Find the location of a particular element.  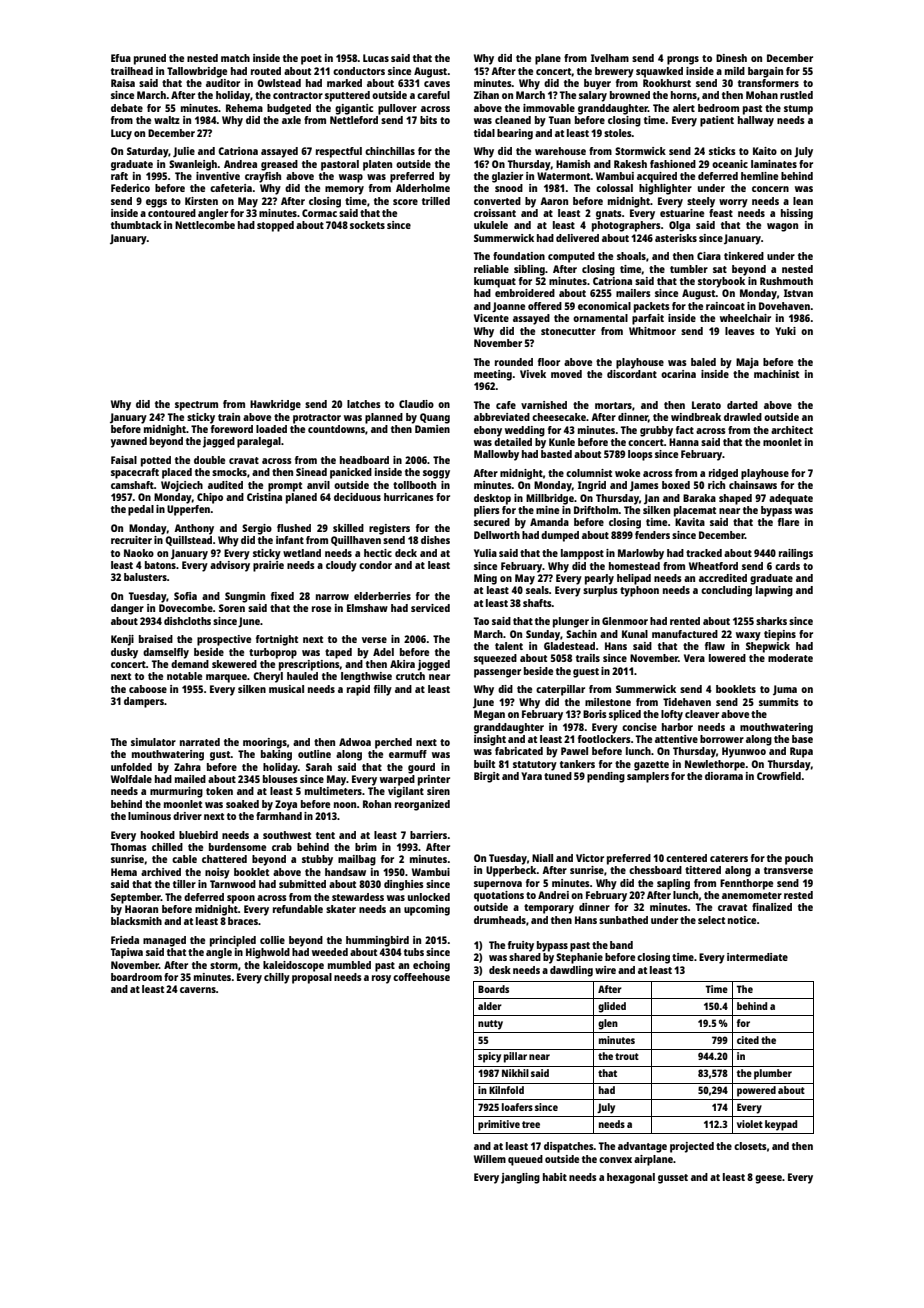

Lucy is located at coordinates (121, 134).
